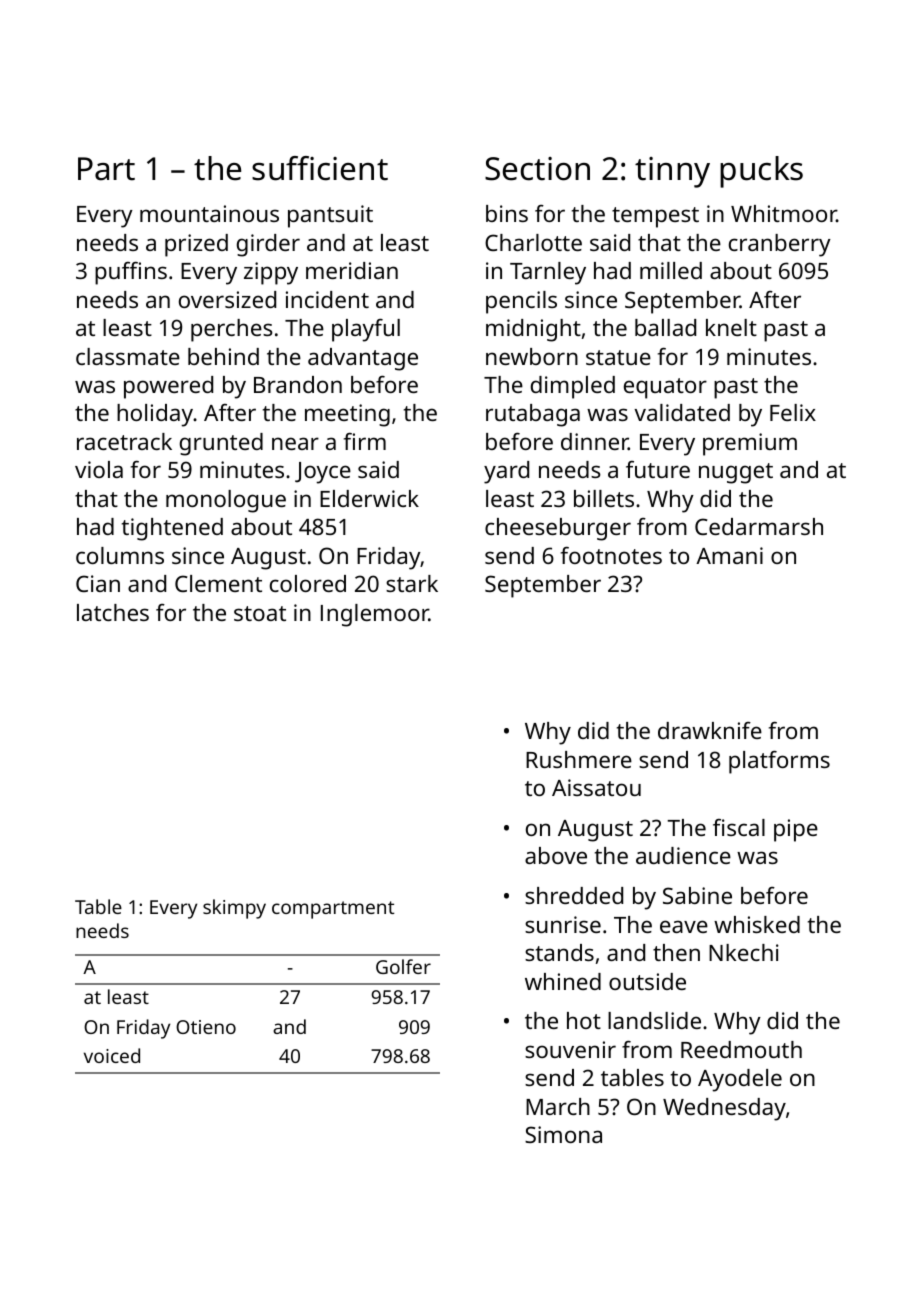 The height and width of the document is (1311, 924). Describe the element at coordinates (168, 387) in the document. I see `powered` at that location.
